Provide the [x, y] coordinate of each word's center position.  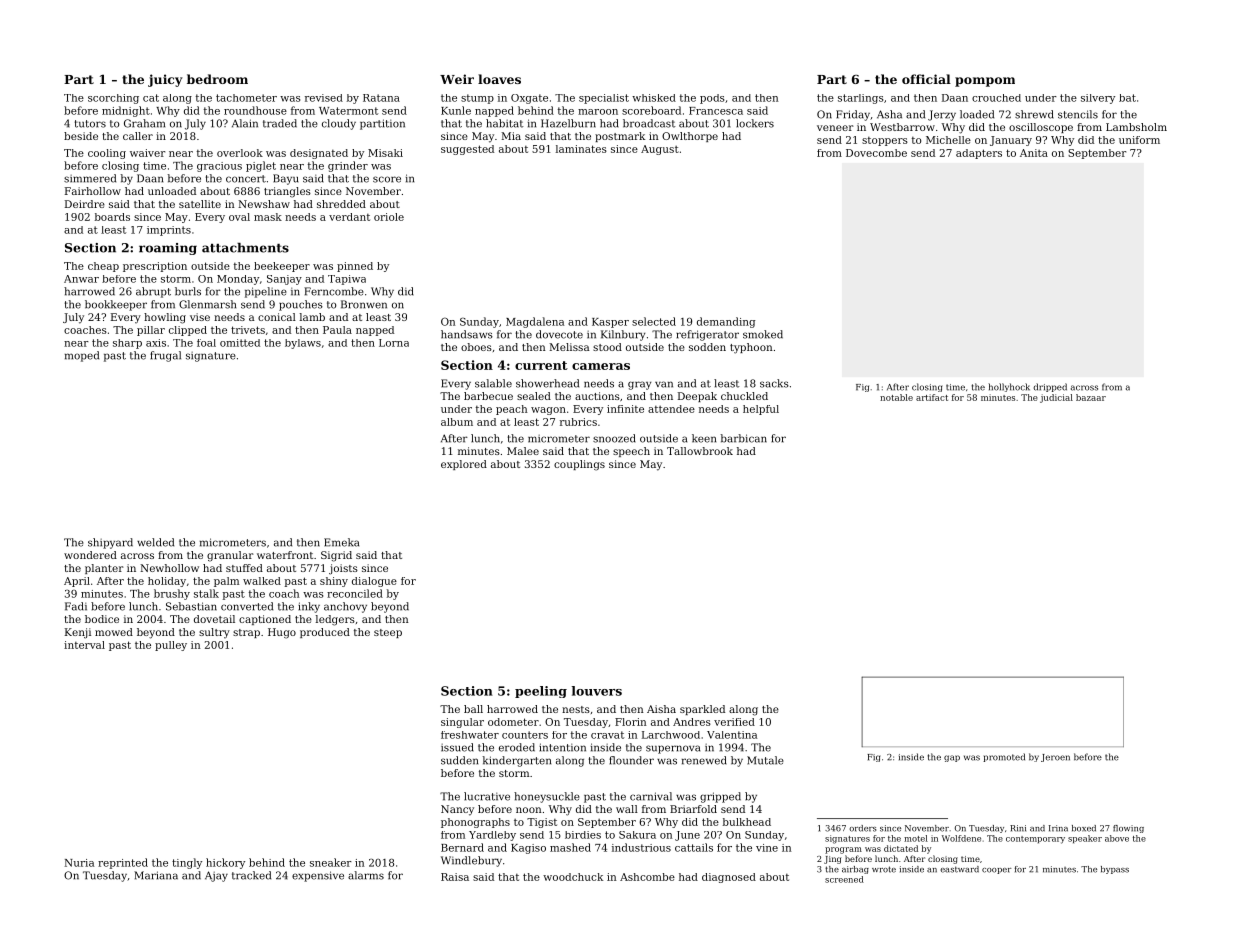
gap [952, 758]
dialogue [374, 582]
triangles [287, 192]
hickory [225, 863]
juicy [165, 80]
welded [155, 542]
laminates [581, 149]
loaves [499, 79]
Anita [1034, 153]
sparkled [702, 710]
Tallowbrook [700, 451]
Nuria [79, 863]
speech [631, 452]
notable [896, 397]
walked [262, 581]
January [1011, 141]
